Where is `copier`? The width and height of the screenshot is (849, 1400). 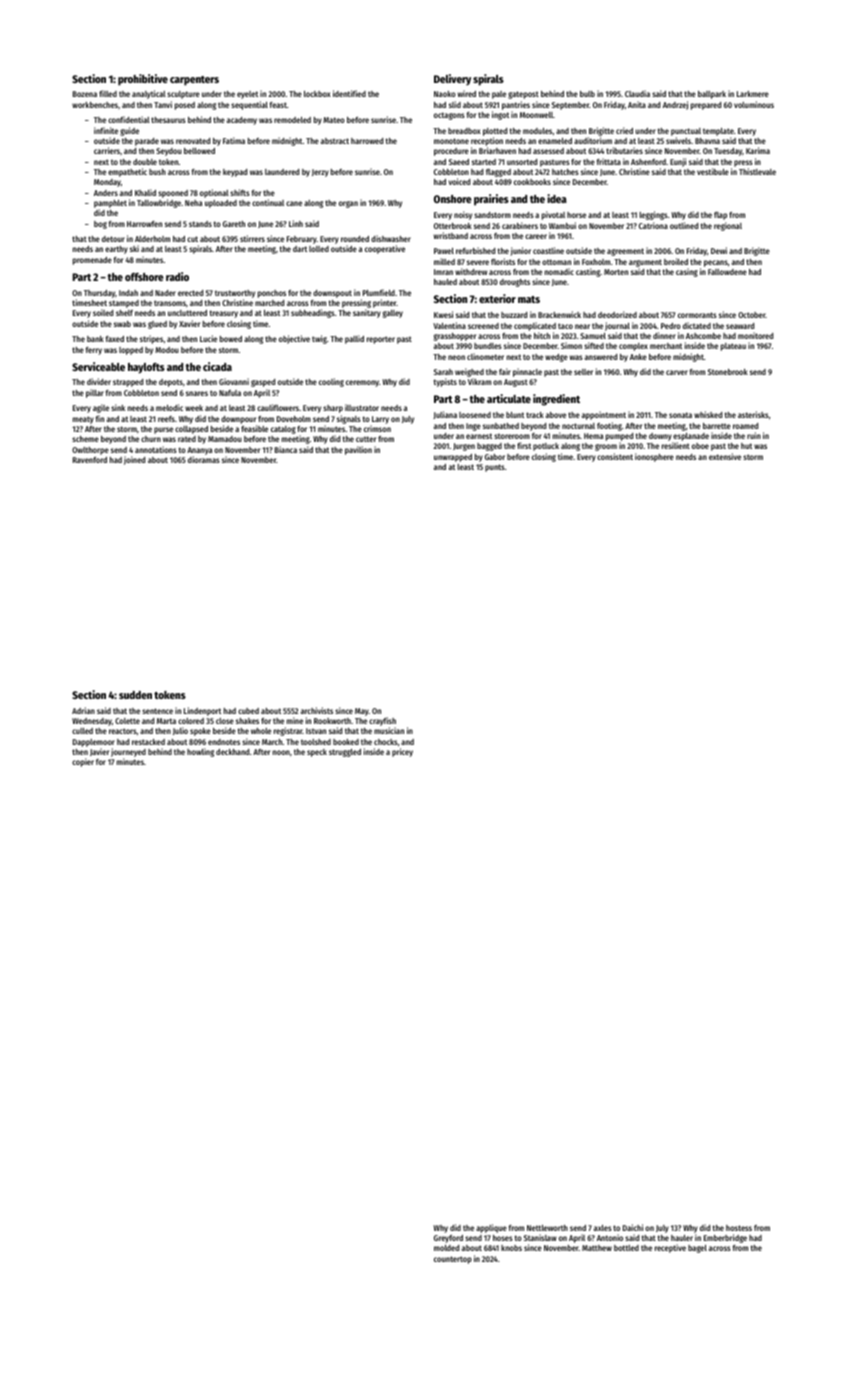 copier is located at coordinates (83, 762).
